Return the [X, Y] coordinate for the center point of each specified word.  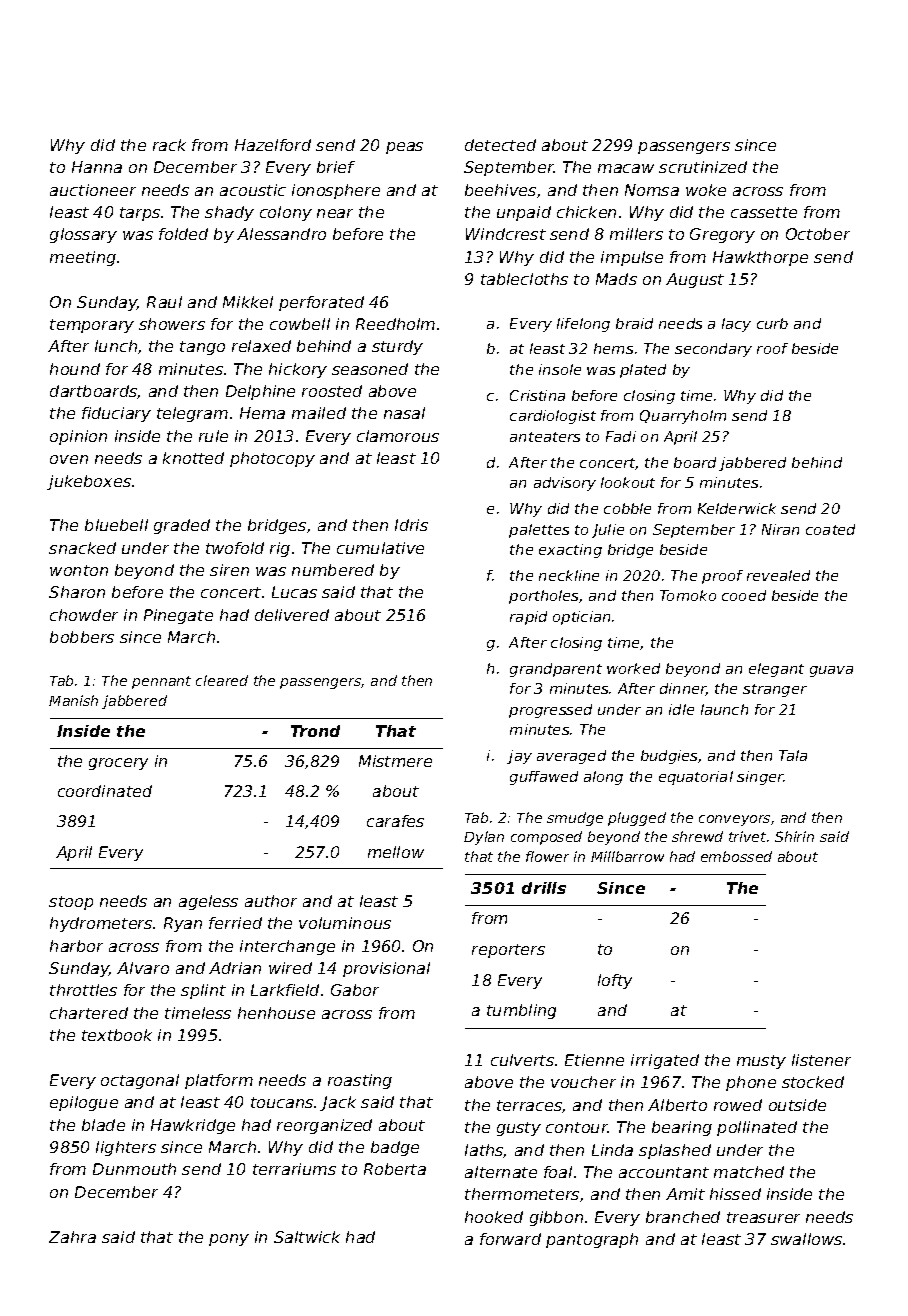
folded [183, 234]
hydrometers [101, 924]
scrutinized [703, 167]
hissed [735, 1194]
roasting [360, 1081]
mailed [319, 413]
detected [500, 145]
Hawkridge [193, 1126]
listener [821, 1060]
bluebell [116, 525]
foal [558, 1172]
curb [772, 323]
